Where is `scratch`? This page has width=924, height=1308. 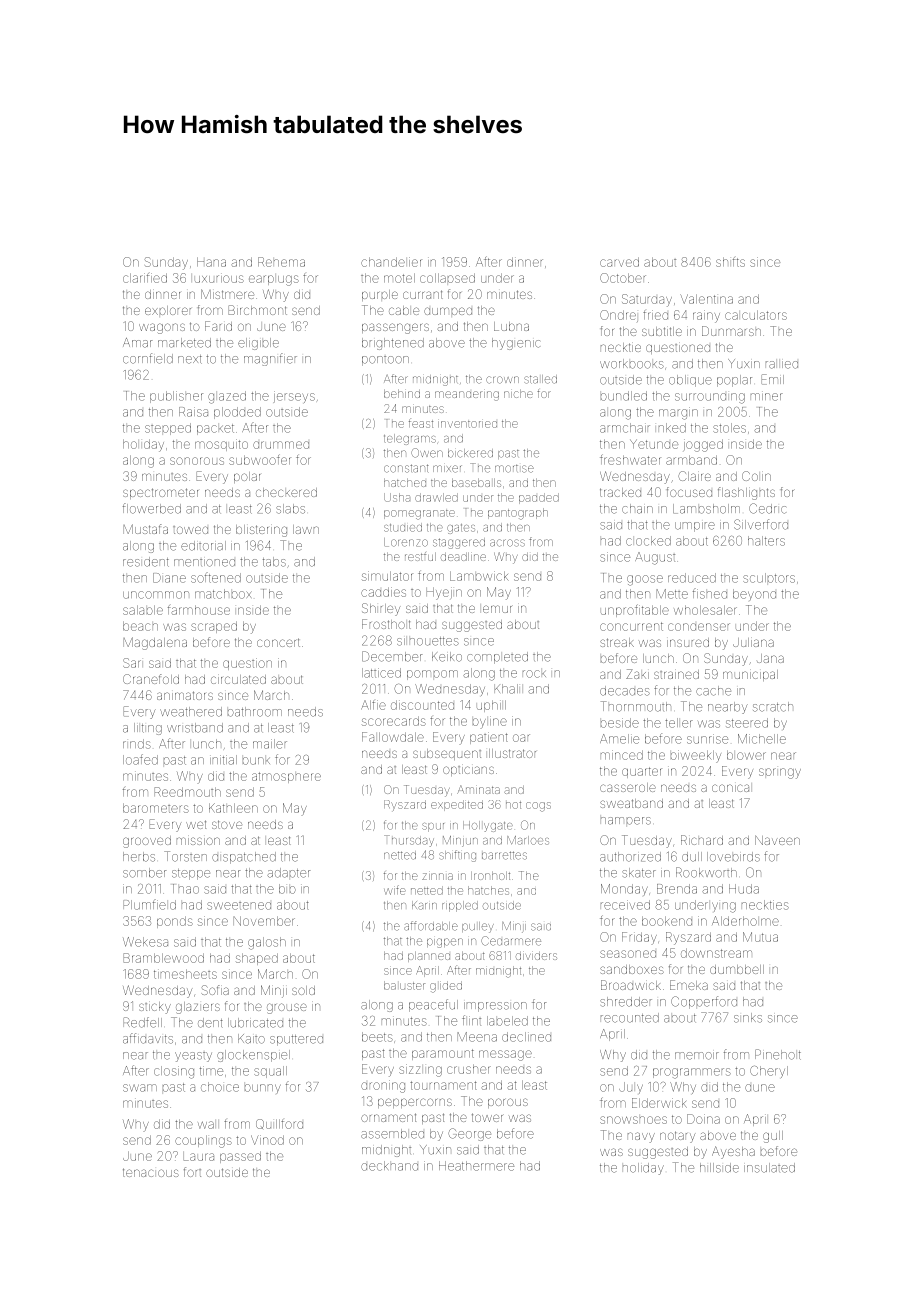
scratch is located at coordinates (773, 707).
